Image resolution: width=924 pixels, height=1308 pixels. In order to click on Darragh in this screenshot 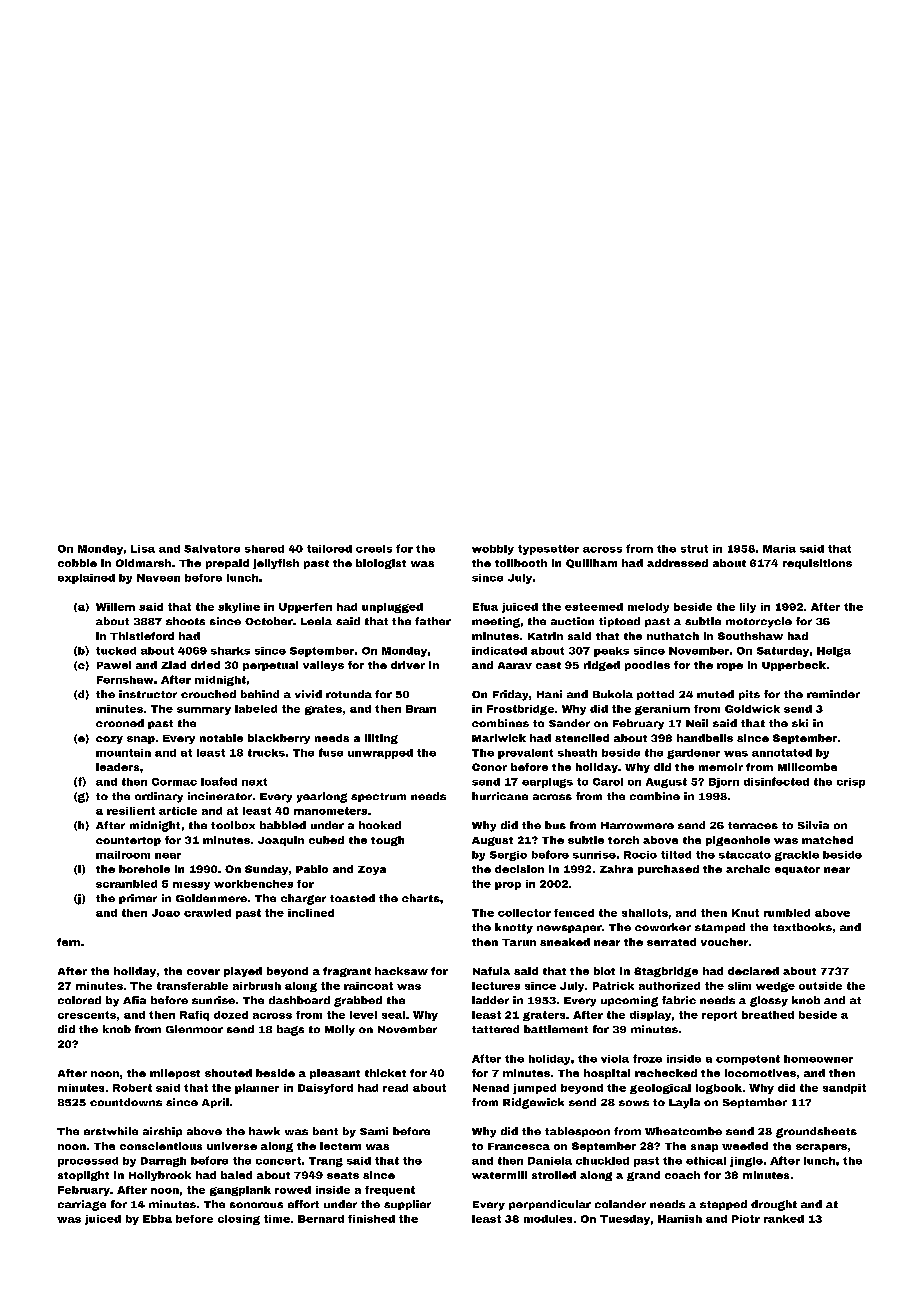, I will do `click(163, 1162)`.
